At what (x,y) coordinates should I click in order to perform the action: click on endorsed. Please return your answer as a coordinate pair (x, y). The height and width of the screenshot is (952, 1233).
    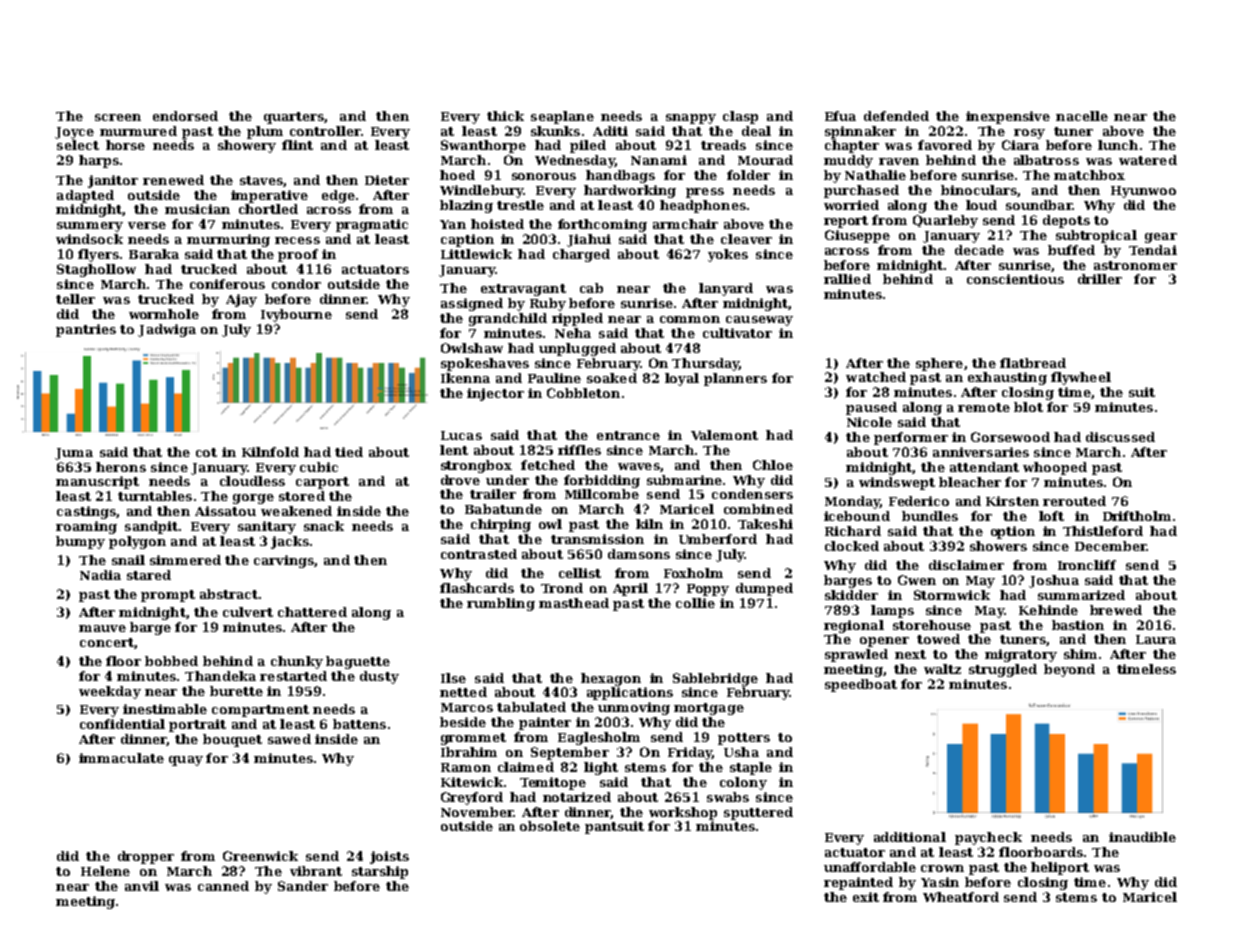
    Looking at the image, I should click on (185, 116).
